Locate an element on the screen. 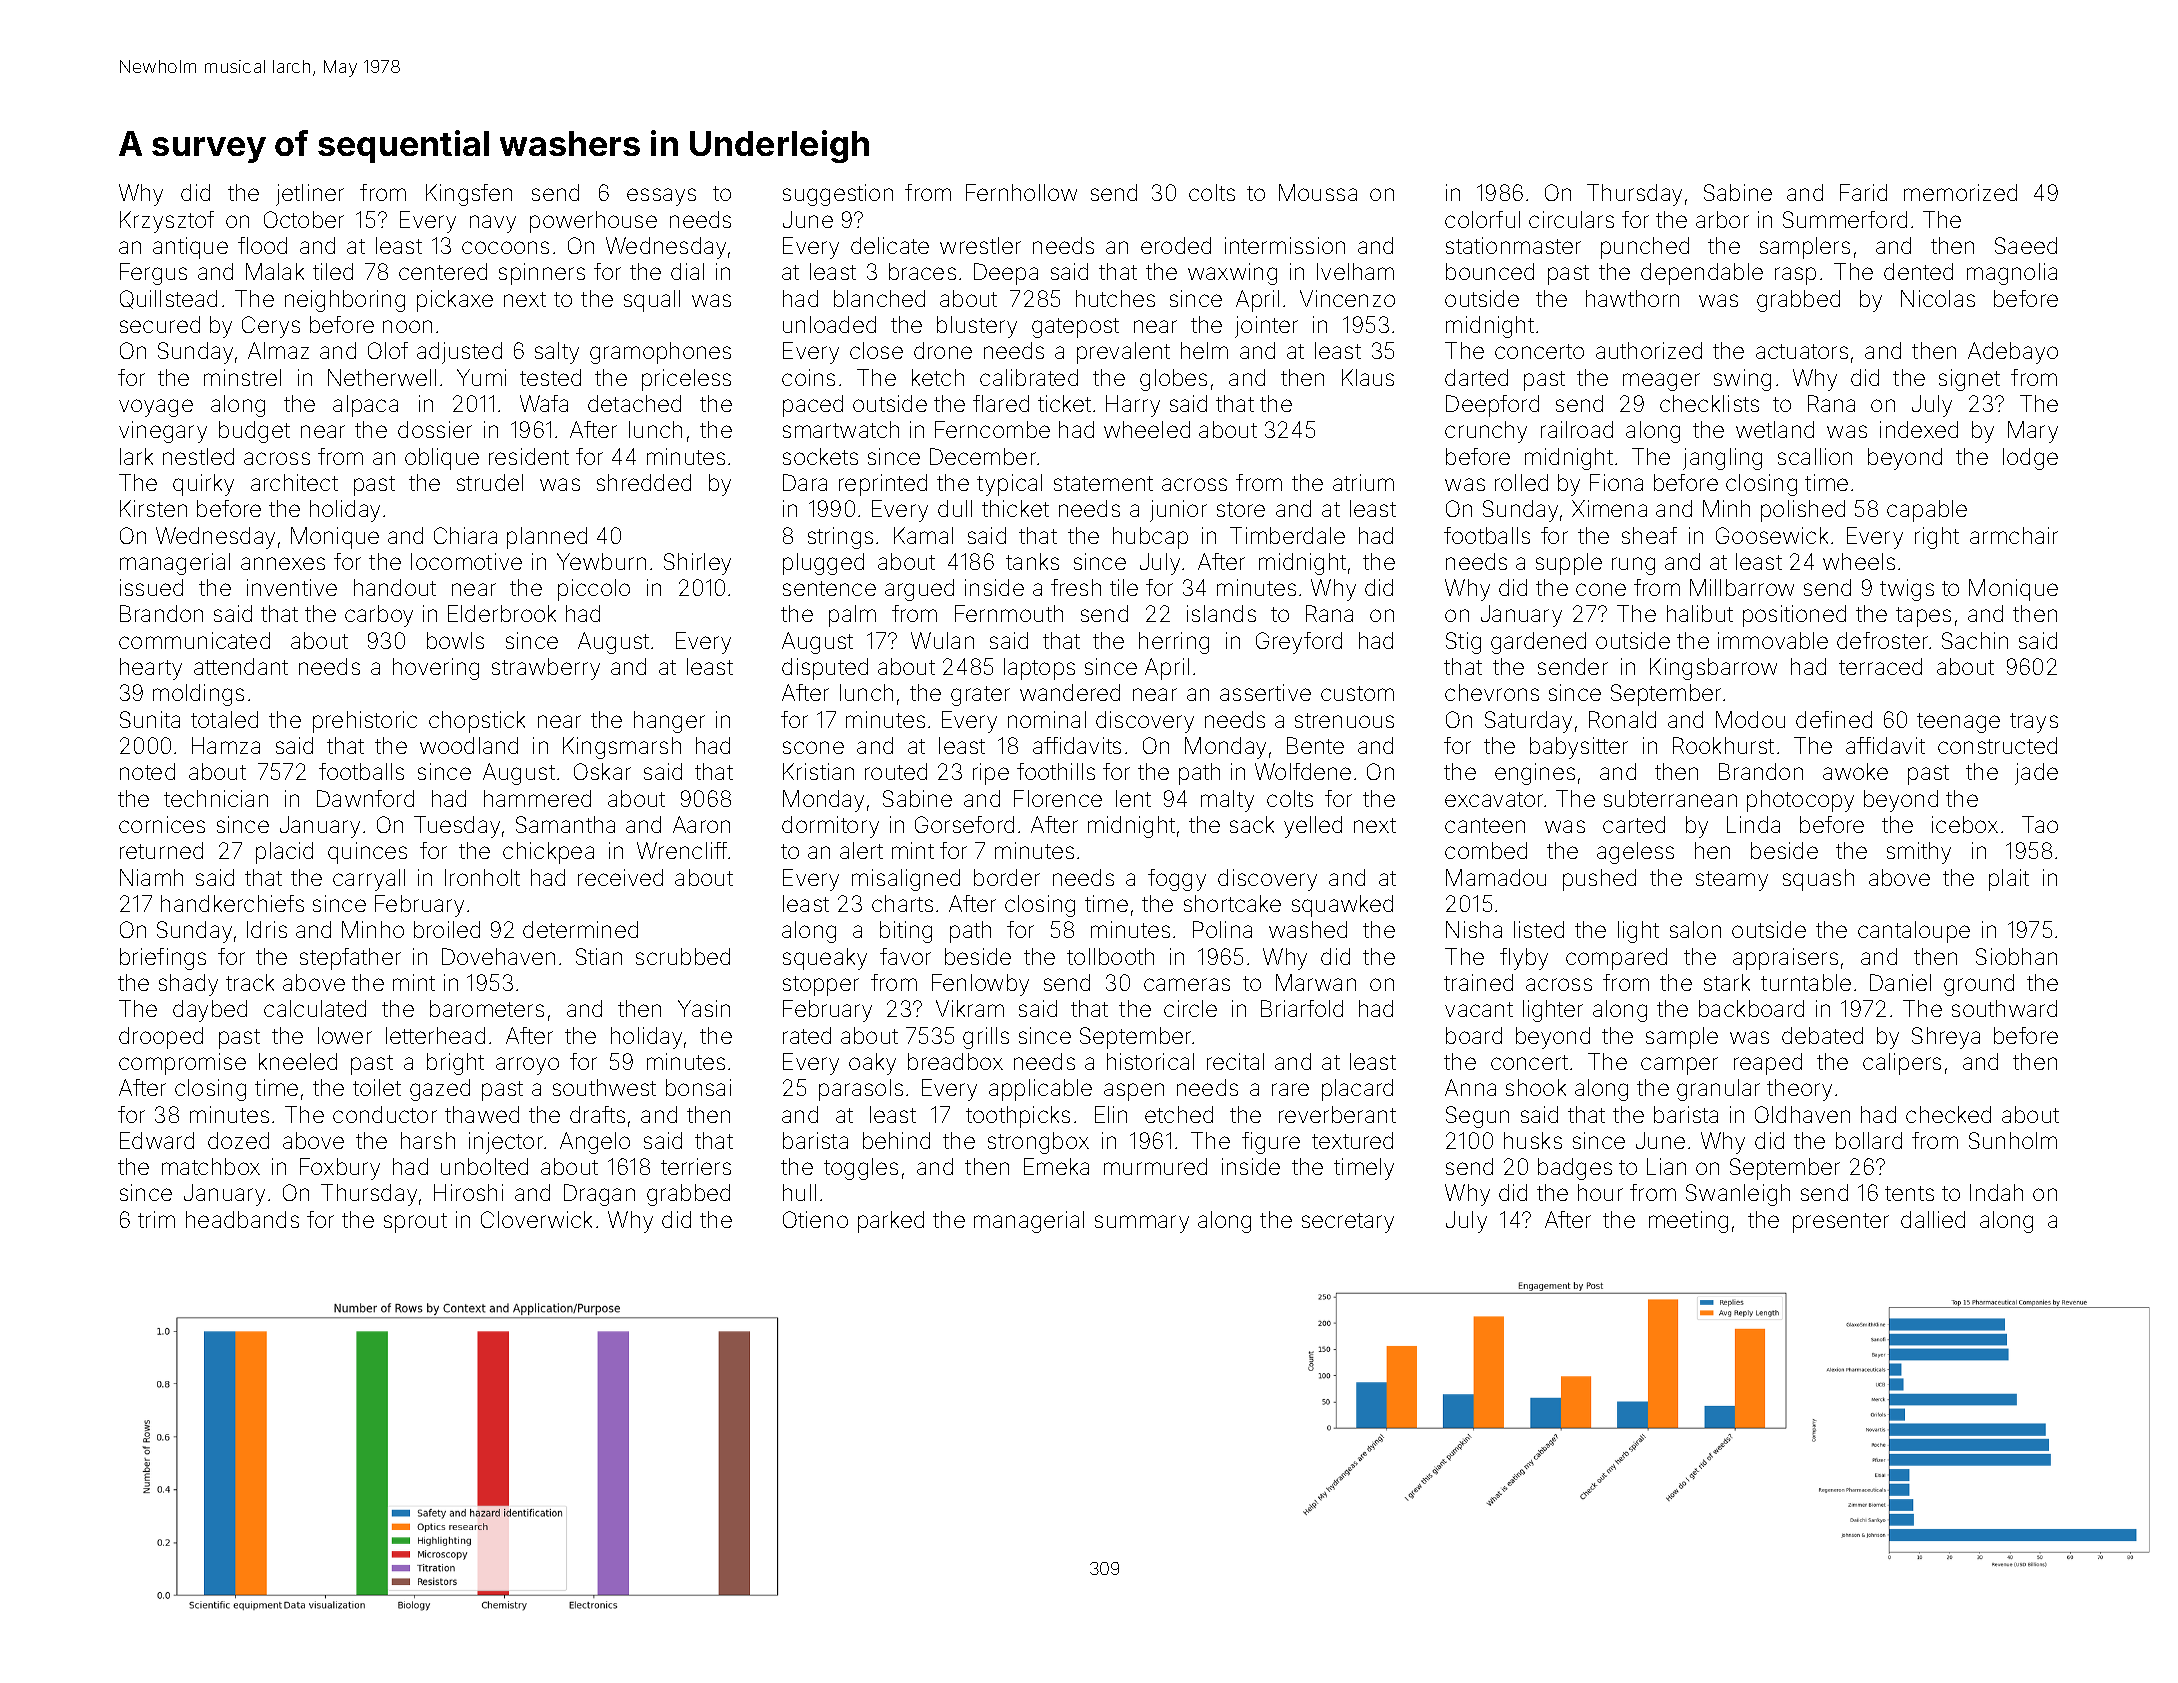 Image resolution: width=2178 pixels, height=1683 pixels. malty is located at coordinates (1227, 801).
